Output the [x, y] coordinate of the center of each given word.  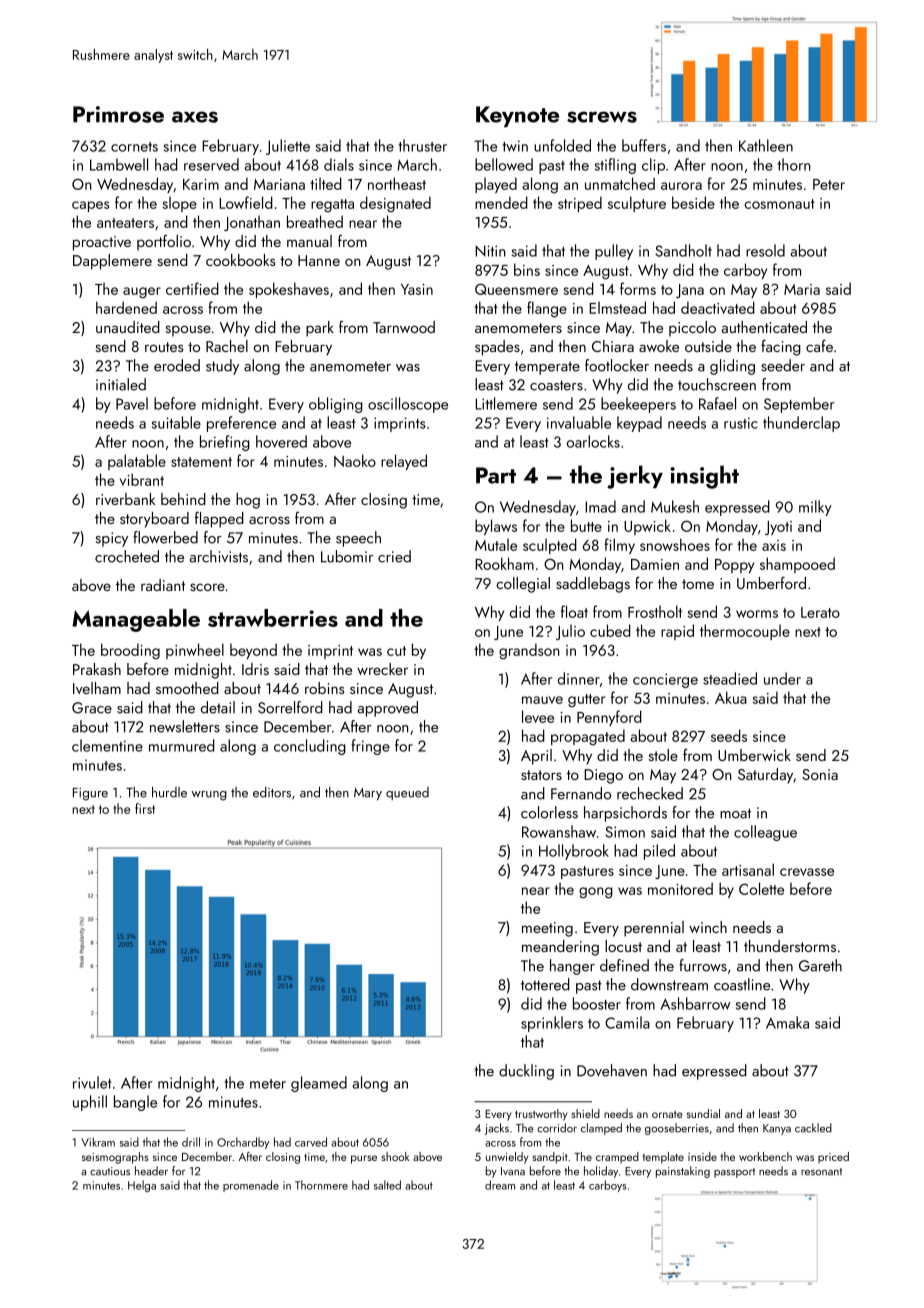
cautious [110, 1171]
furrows [703, 965]
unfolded [562, 145]
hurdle [169, 792]
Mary [368, 794]
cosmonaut [779, 204]
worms [757, 614]
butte [586, 525]
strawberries [273, 618]
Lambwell [119, 164]
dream [500, 1185]
